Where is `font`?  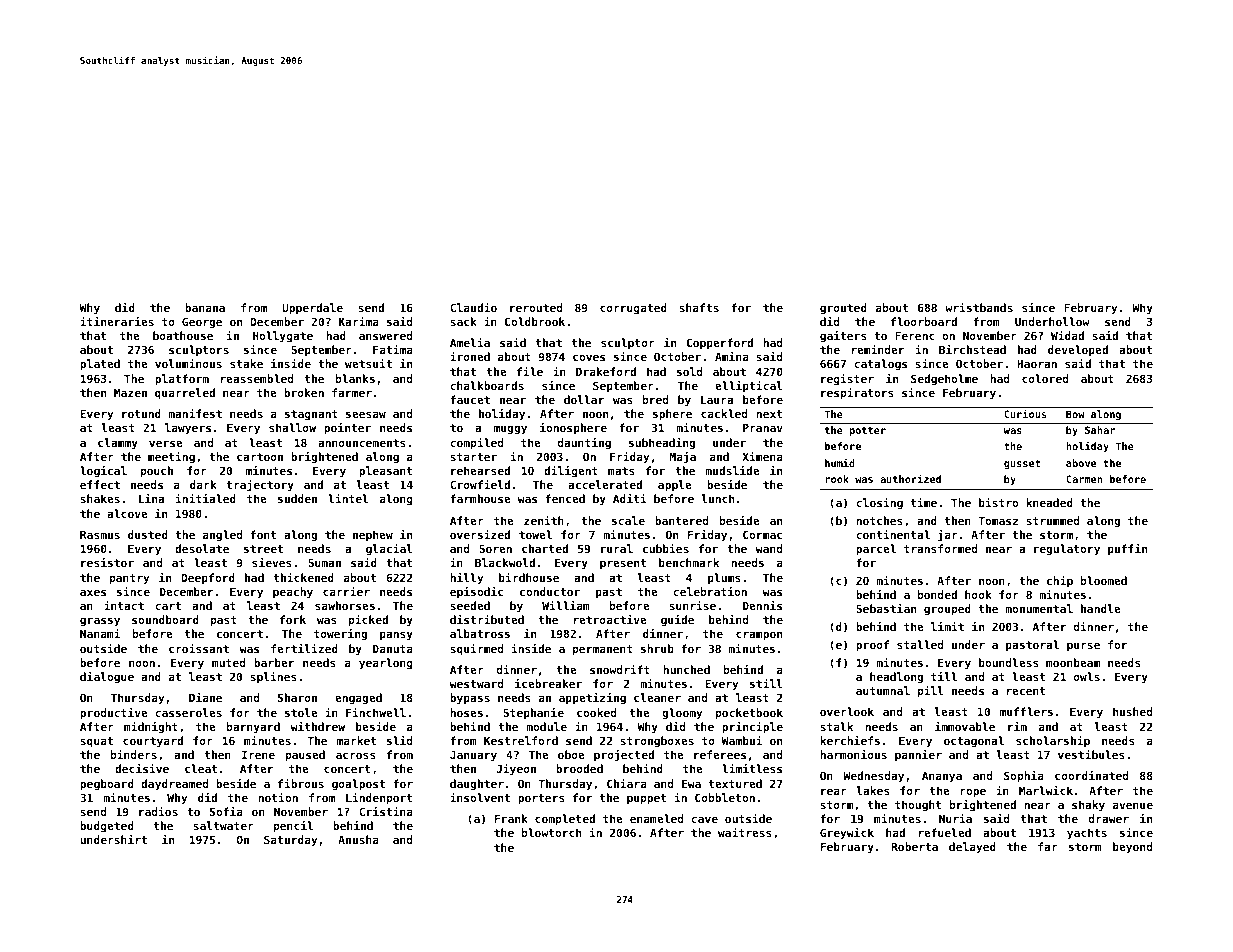
font is located at coordinates (263, 534).
